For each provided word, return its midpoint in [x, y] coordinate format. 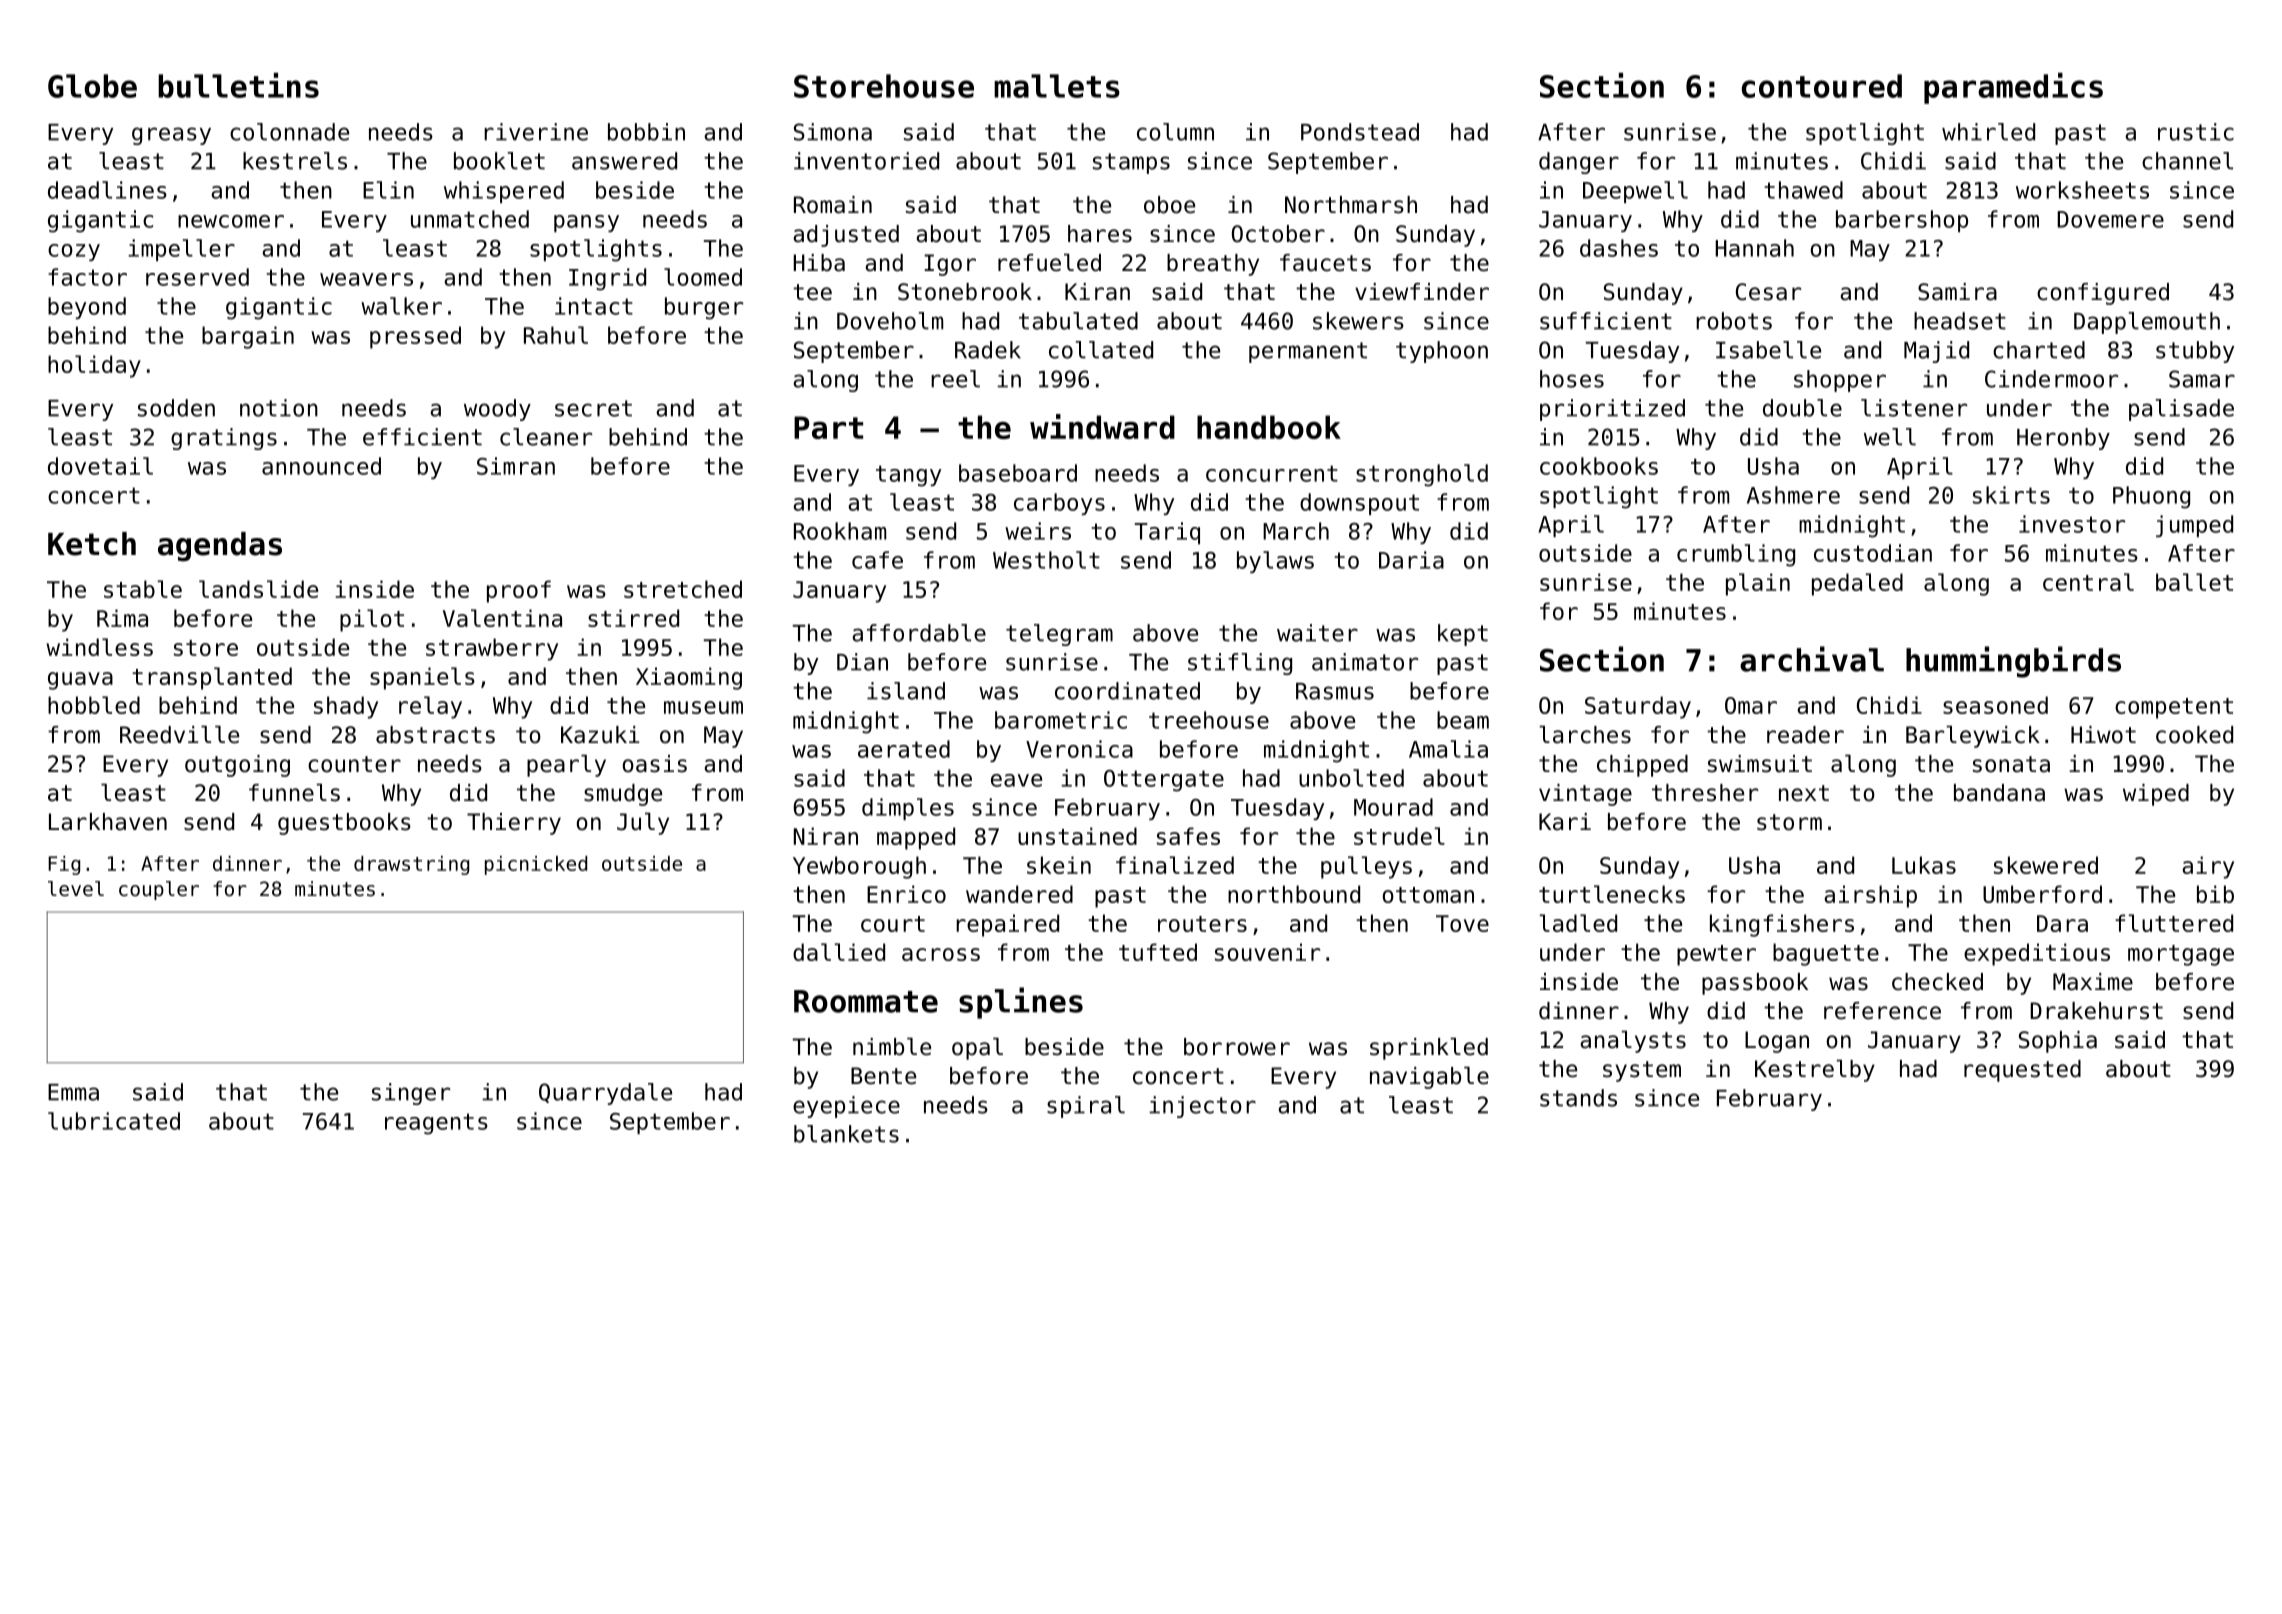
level [76, 889]
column [1175, 132]
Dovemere [2110, 219]
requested [2022, 1071]
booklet [499, 161]
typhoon [1442, 352]
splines [1021, 1003]
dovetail [100, 466]
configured [2103, 294]
